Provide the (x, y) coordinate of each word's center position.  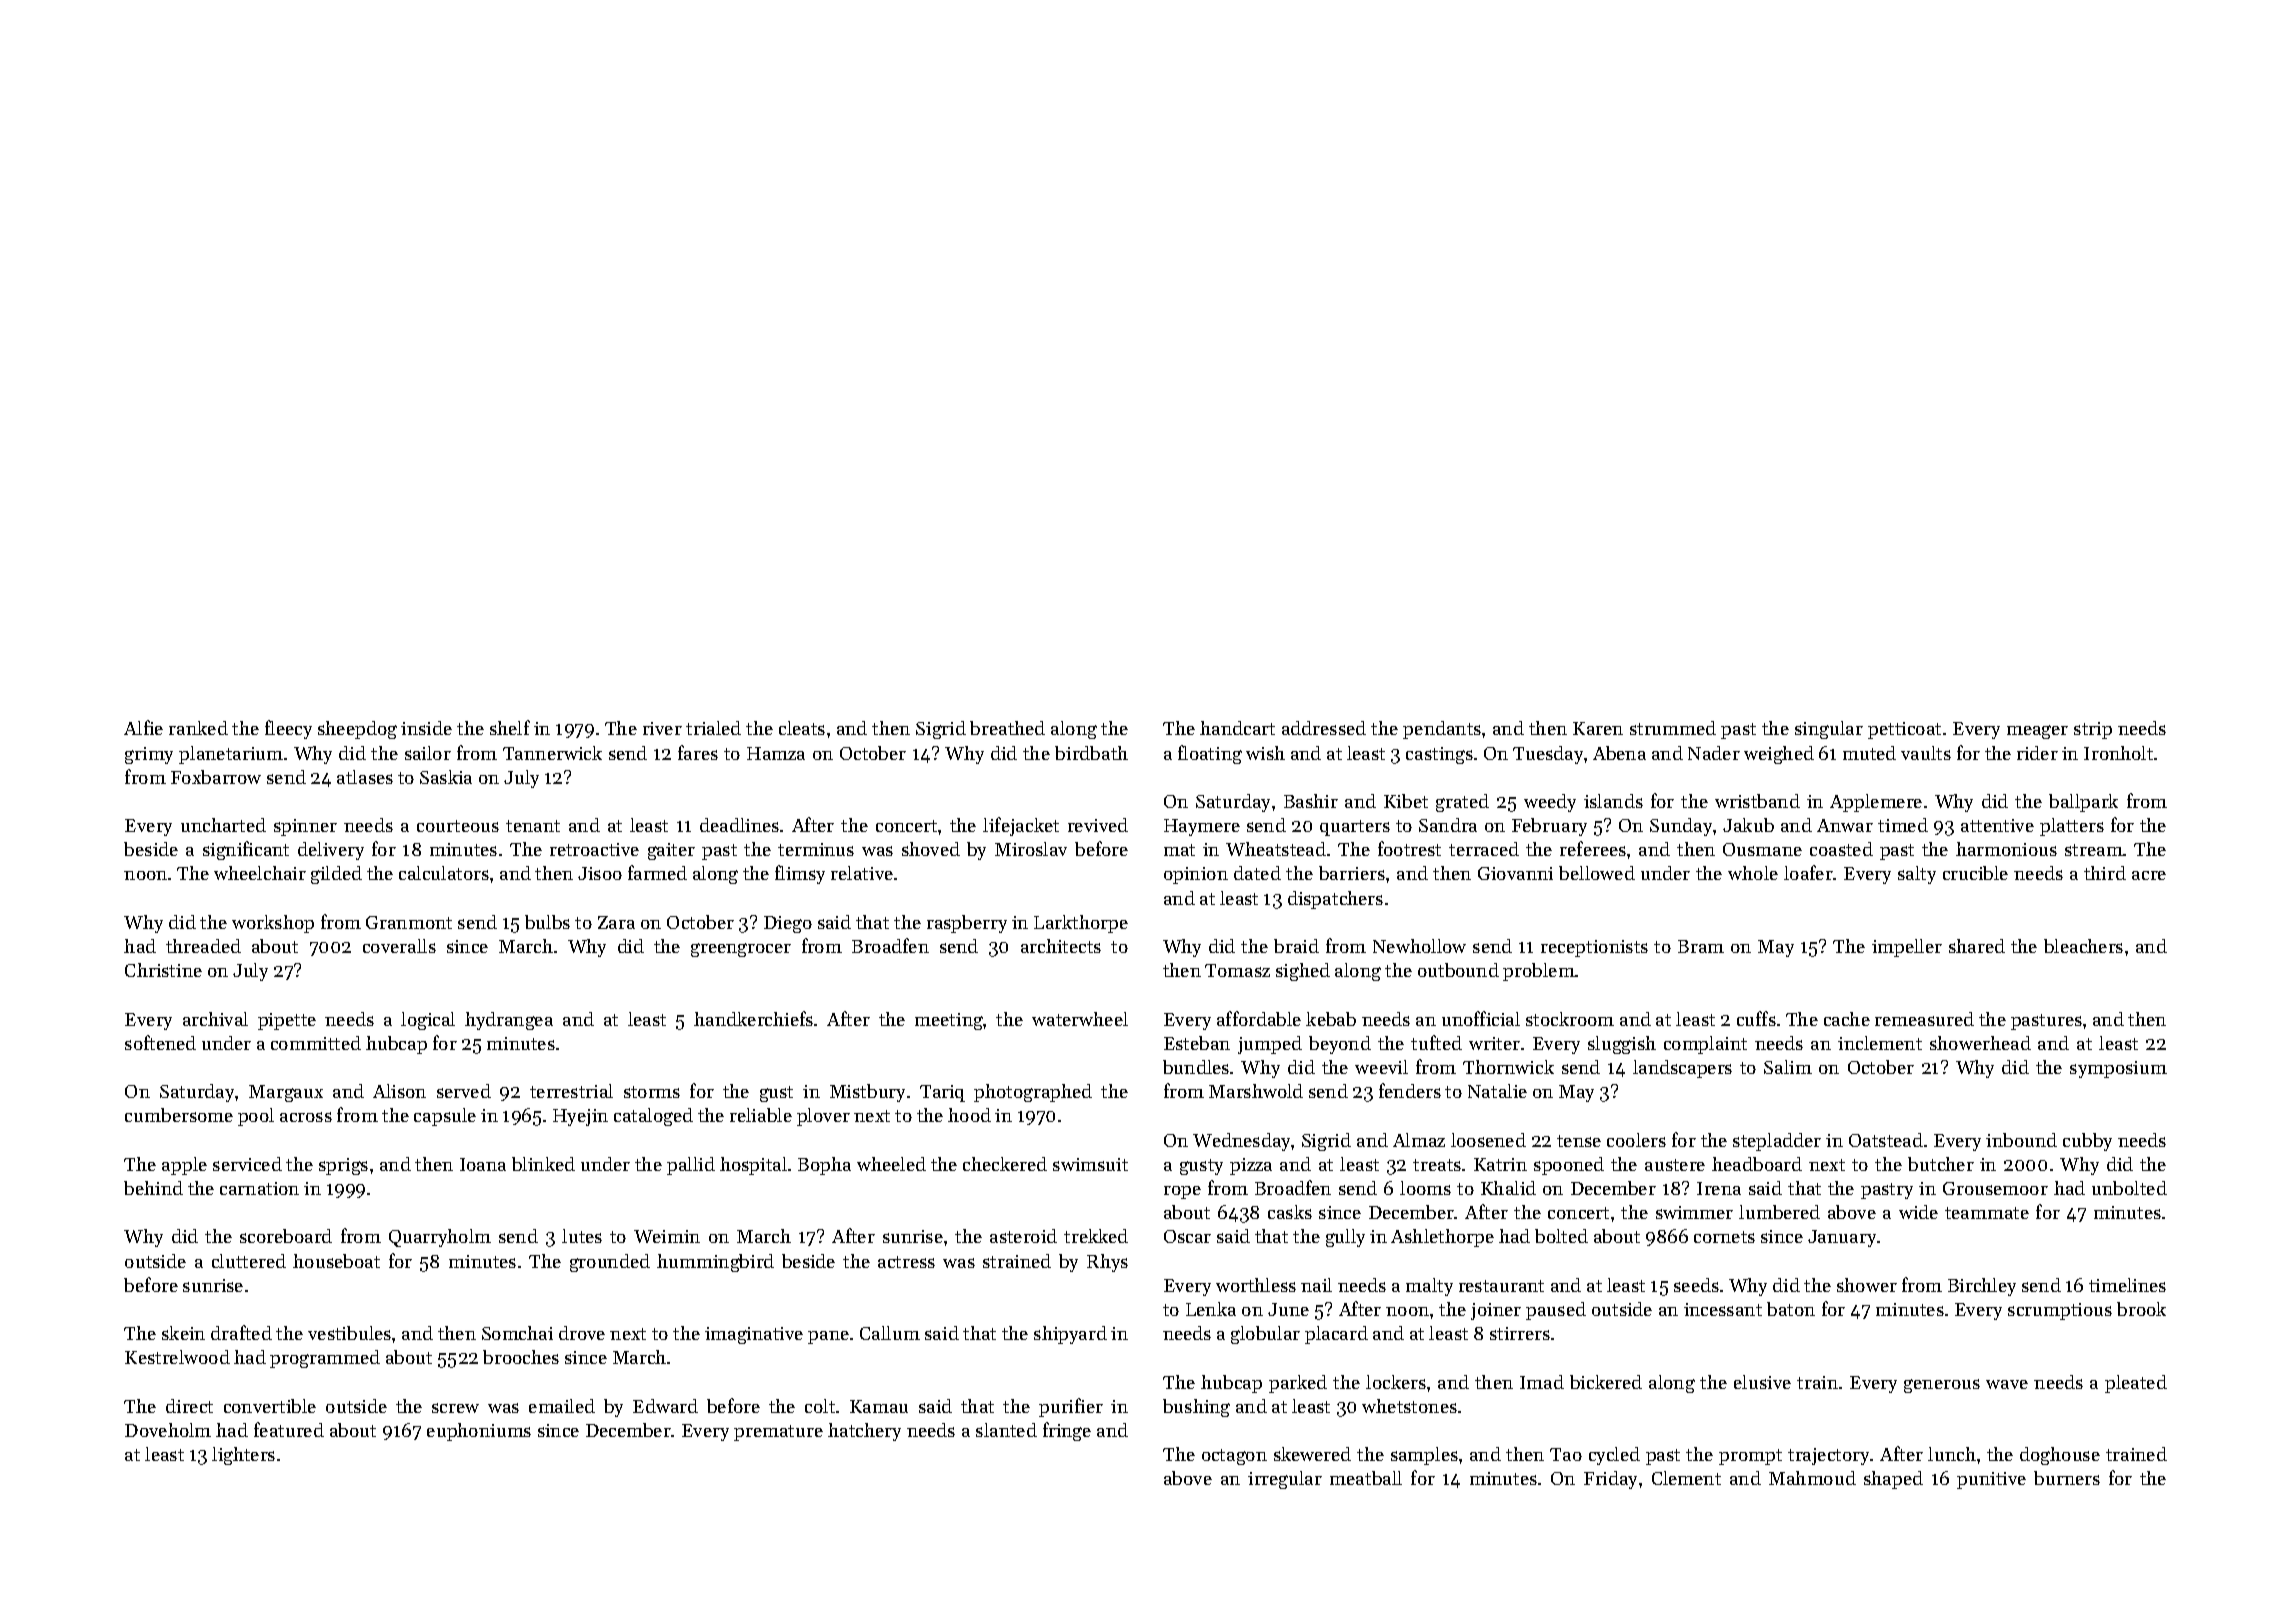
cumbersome (179, 1115)
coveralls (399, 946)
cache (1847, 1019)
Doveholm (168, 1430)
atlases (365, 777)
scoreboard (286, 1236)
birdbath (1091, 753)
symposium (2118, 1069)
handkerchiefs (753, 1018)
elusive (1762, 1382)
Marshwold (1256, 1091)
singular (1829, 730)
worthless (1256, 1285)
